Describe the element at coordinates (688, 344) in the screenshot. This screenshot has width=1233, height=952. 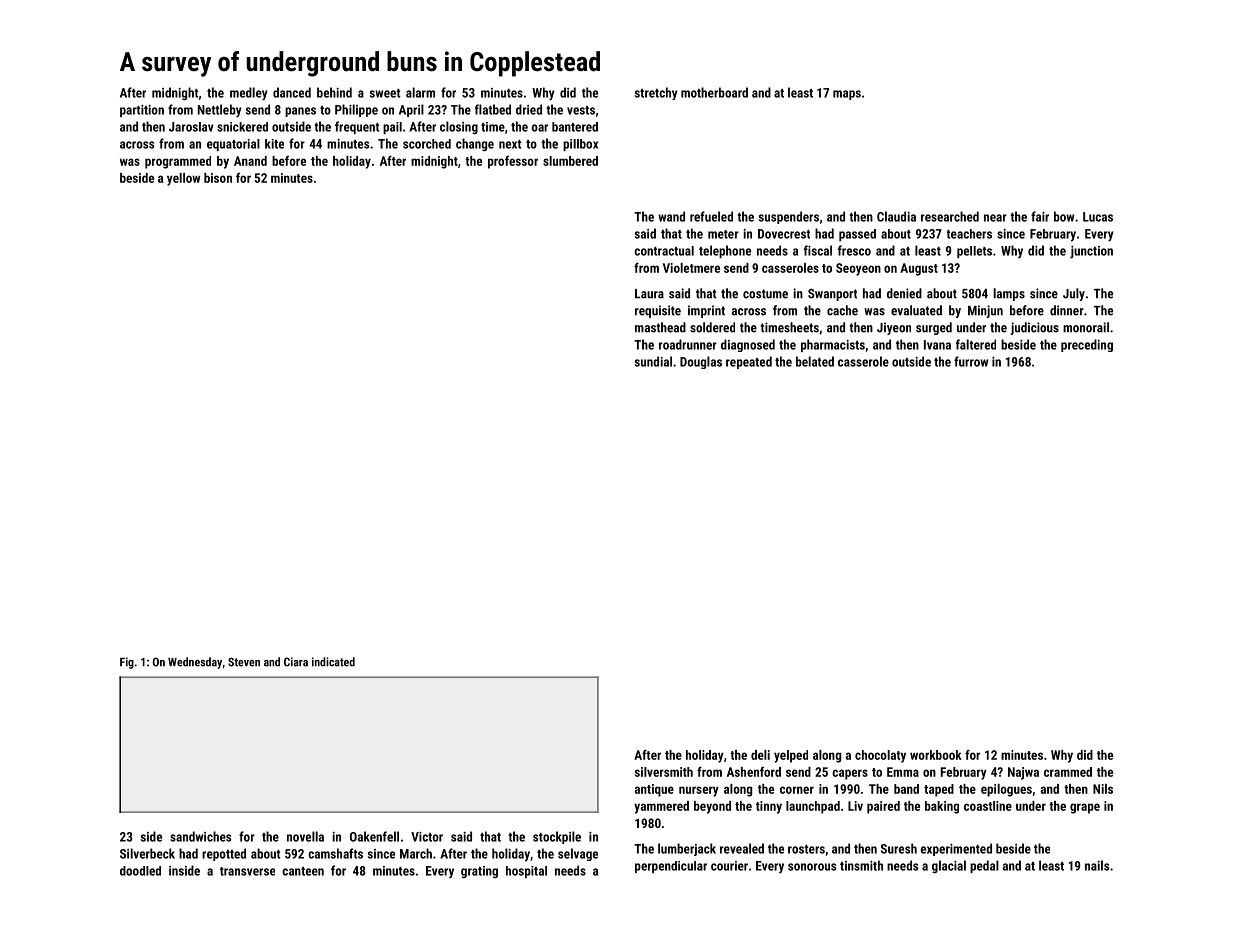
I see `roadrunner` at that location.
